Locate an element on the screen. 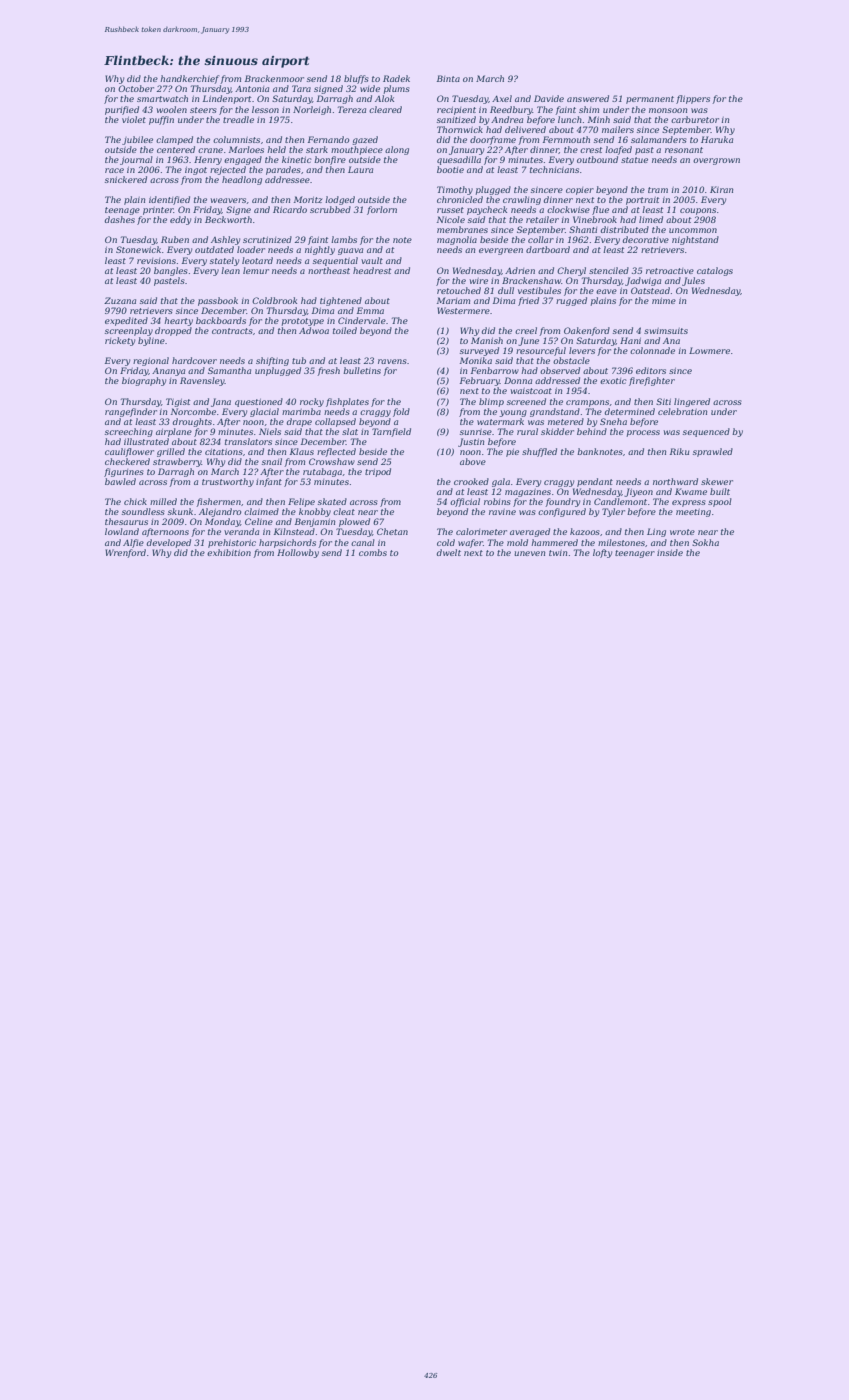  Oakenford is located at coordinates (587, 331).
